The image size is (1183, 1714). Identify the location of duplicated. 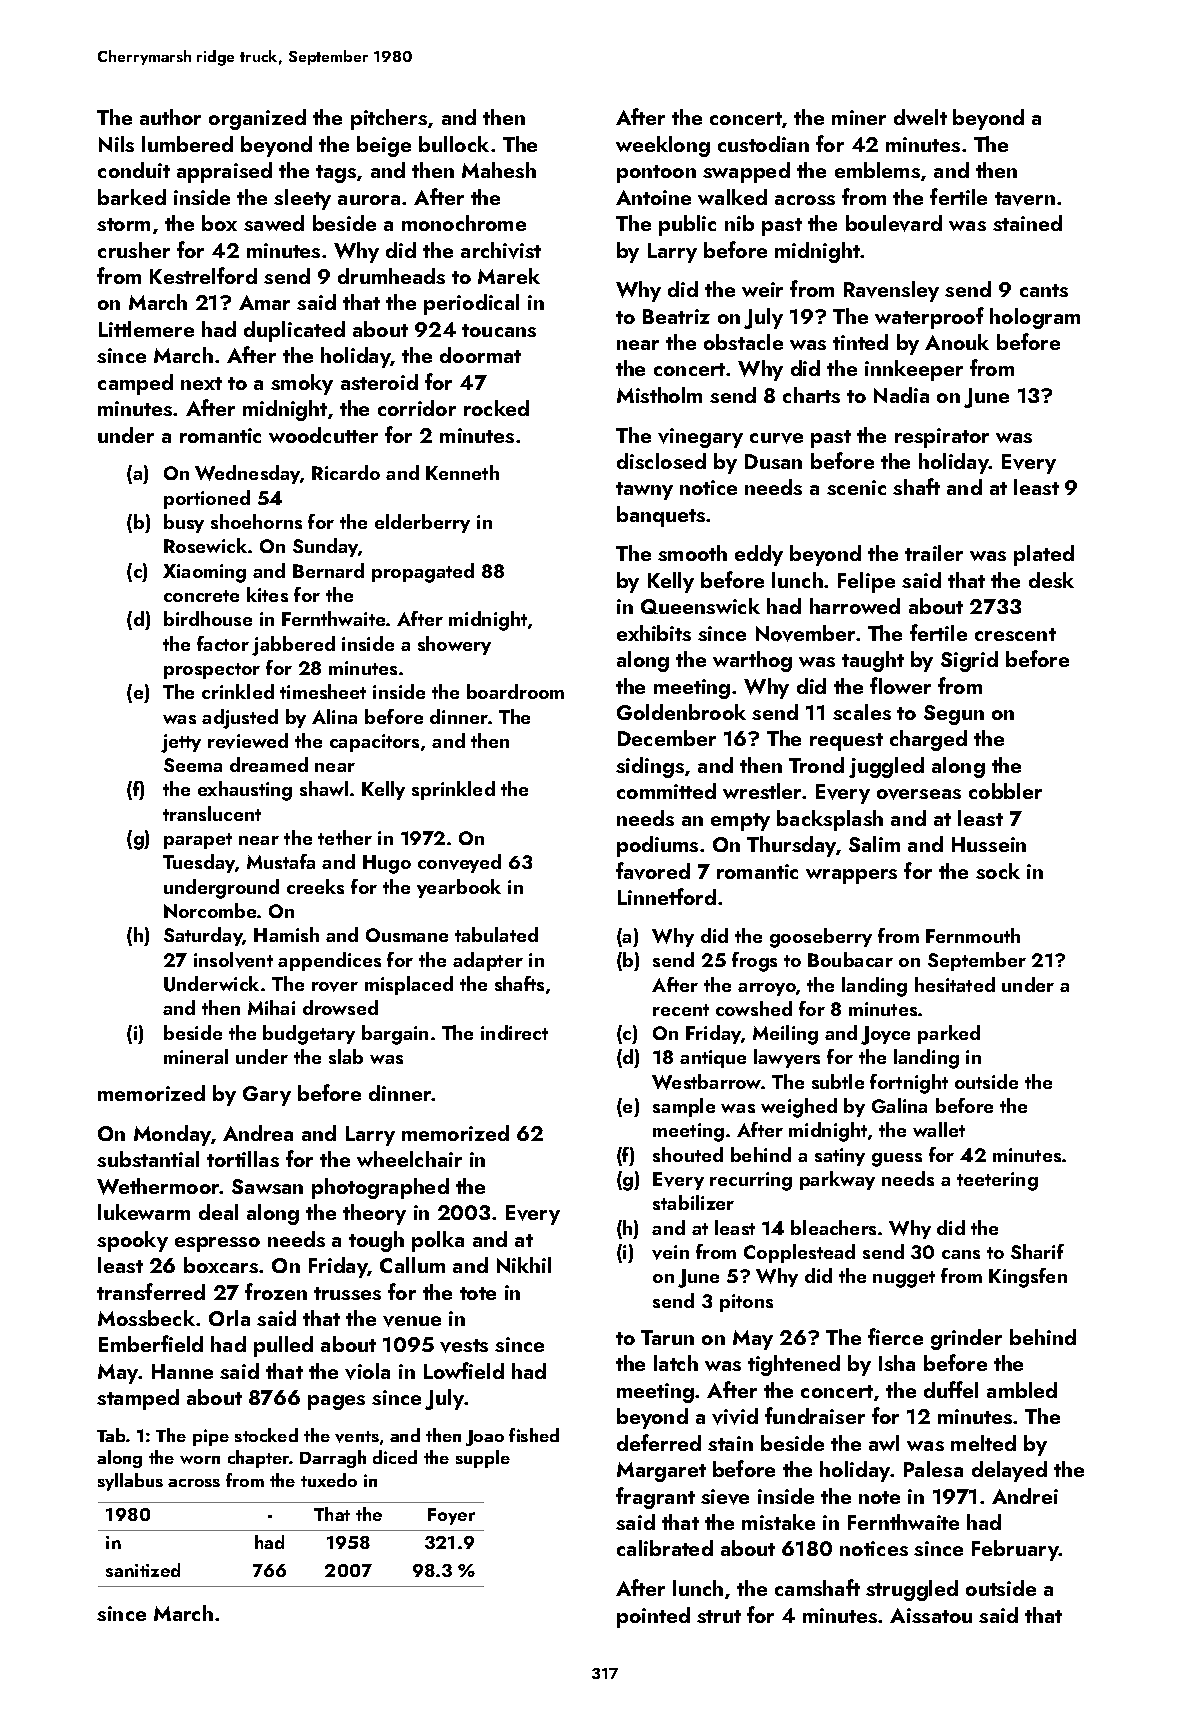
(294, 331).
